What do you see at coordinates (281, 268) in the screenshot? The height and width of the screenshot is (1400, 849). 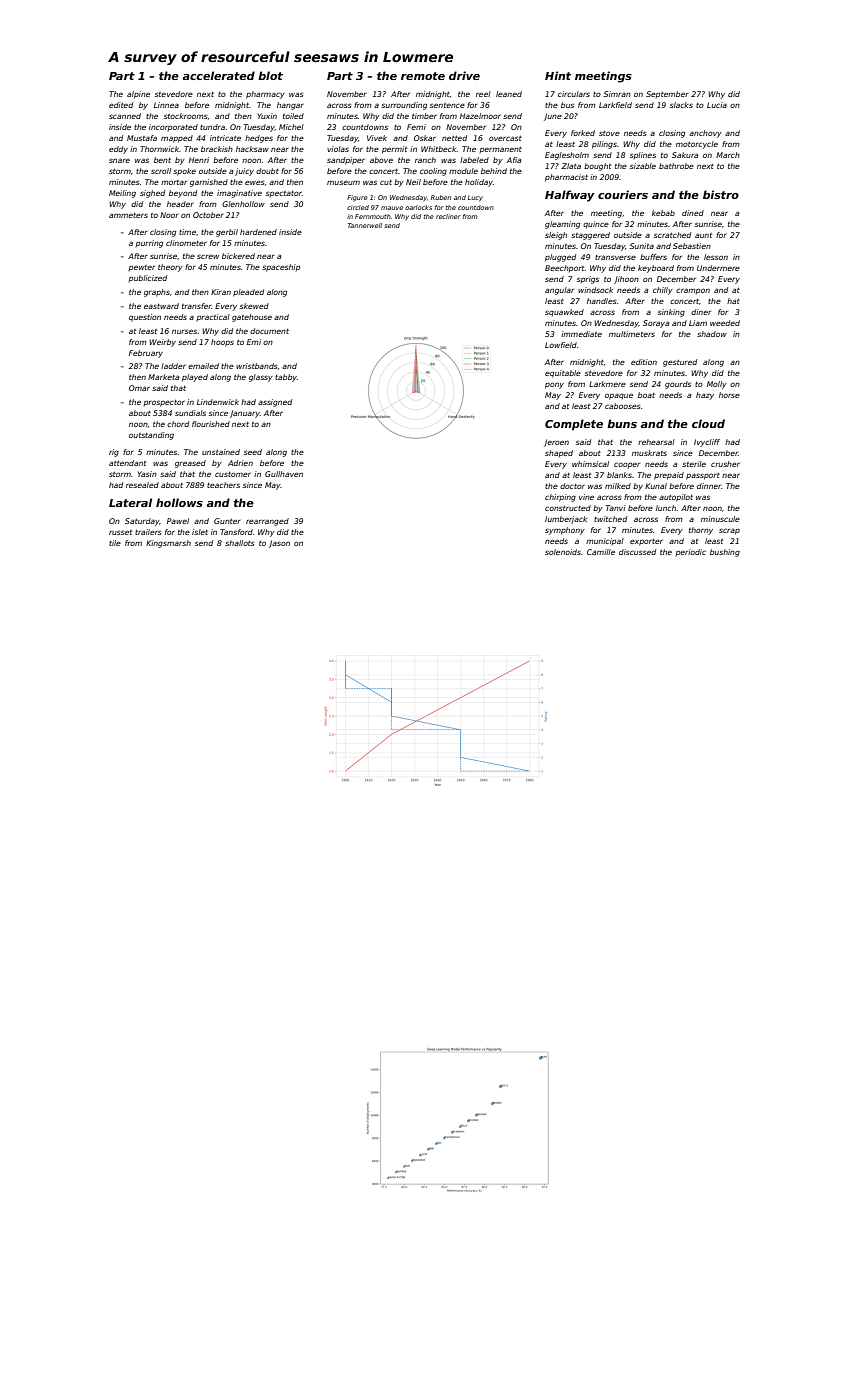 I see `spaceship` at bounding box center [281, 268].
